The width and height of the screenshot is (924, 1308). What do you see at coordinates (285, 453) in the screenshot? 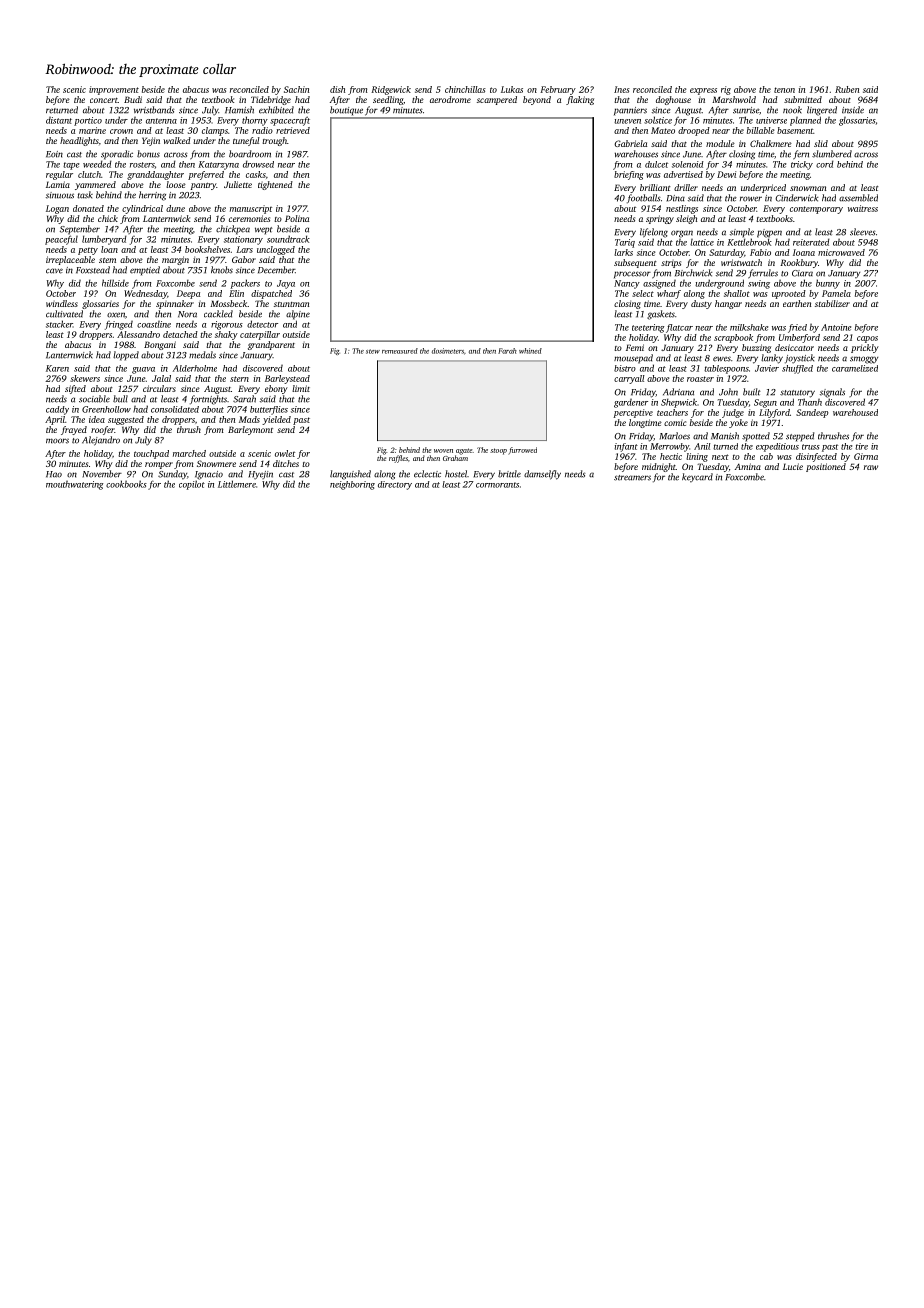
I see `owlet` at bounding box center [285, 453].
